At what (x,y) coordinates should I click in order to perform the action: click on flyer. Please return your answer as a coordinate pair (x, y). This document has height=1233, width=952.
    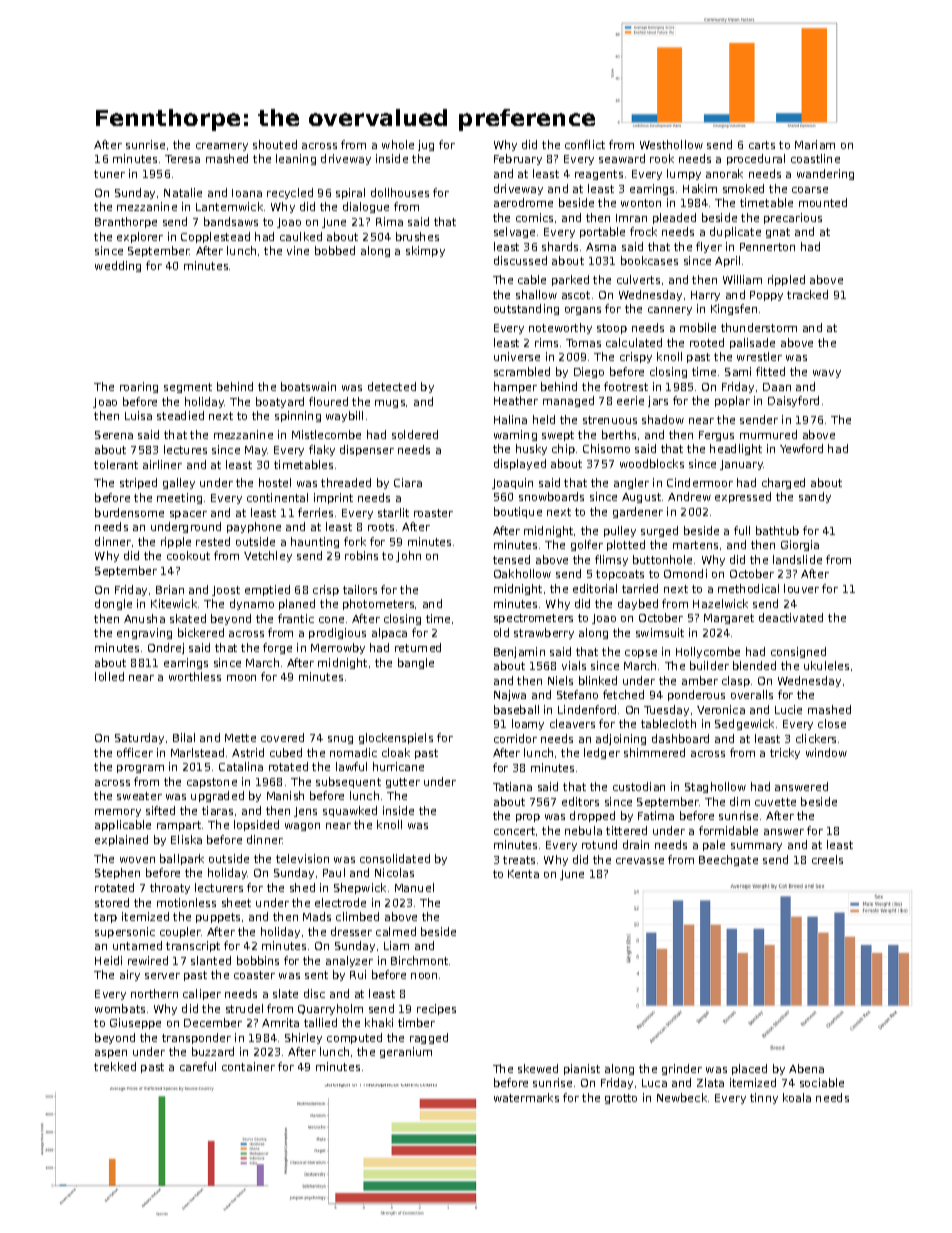
    Looking at the image, I should click on (709, 247).
